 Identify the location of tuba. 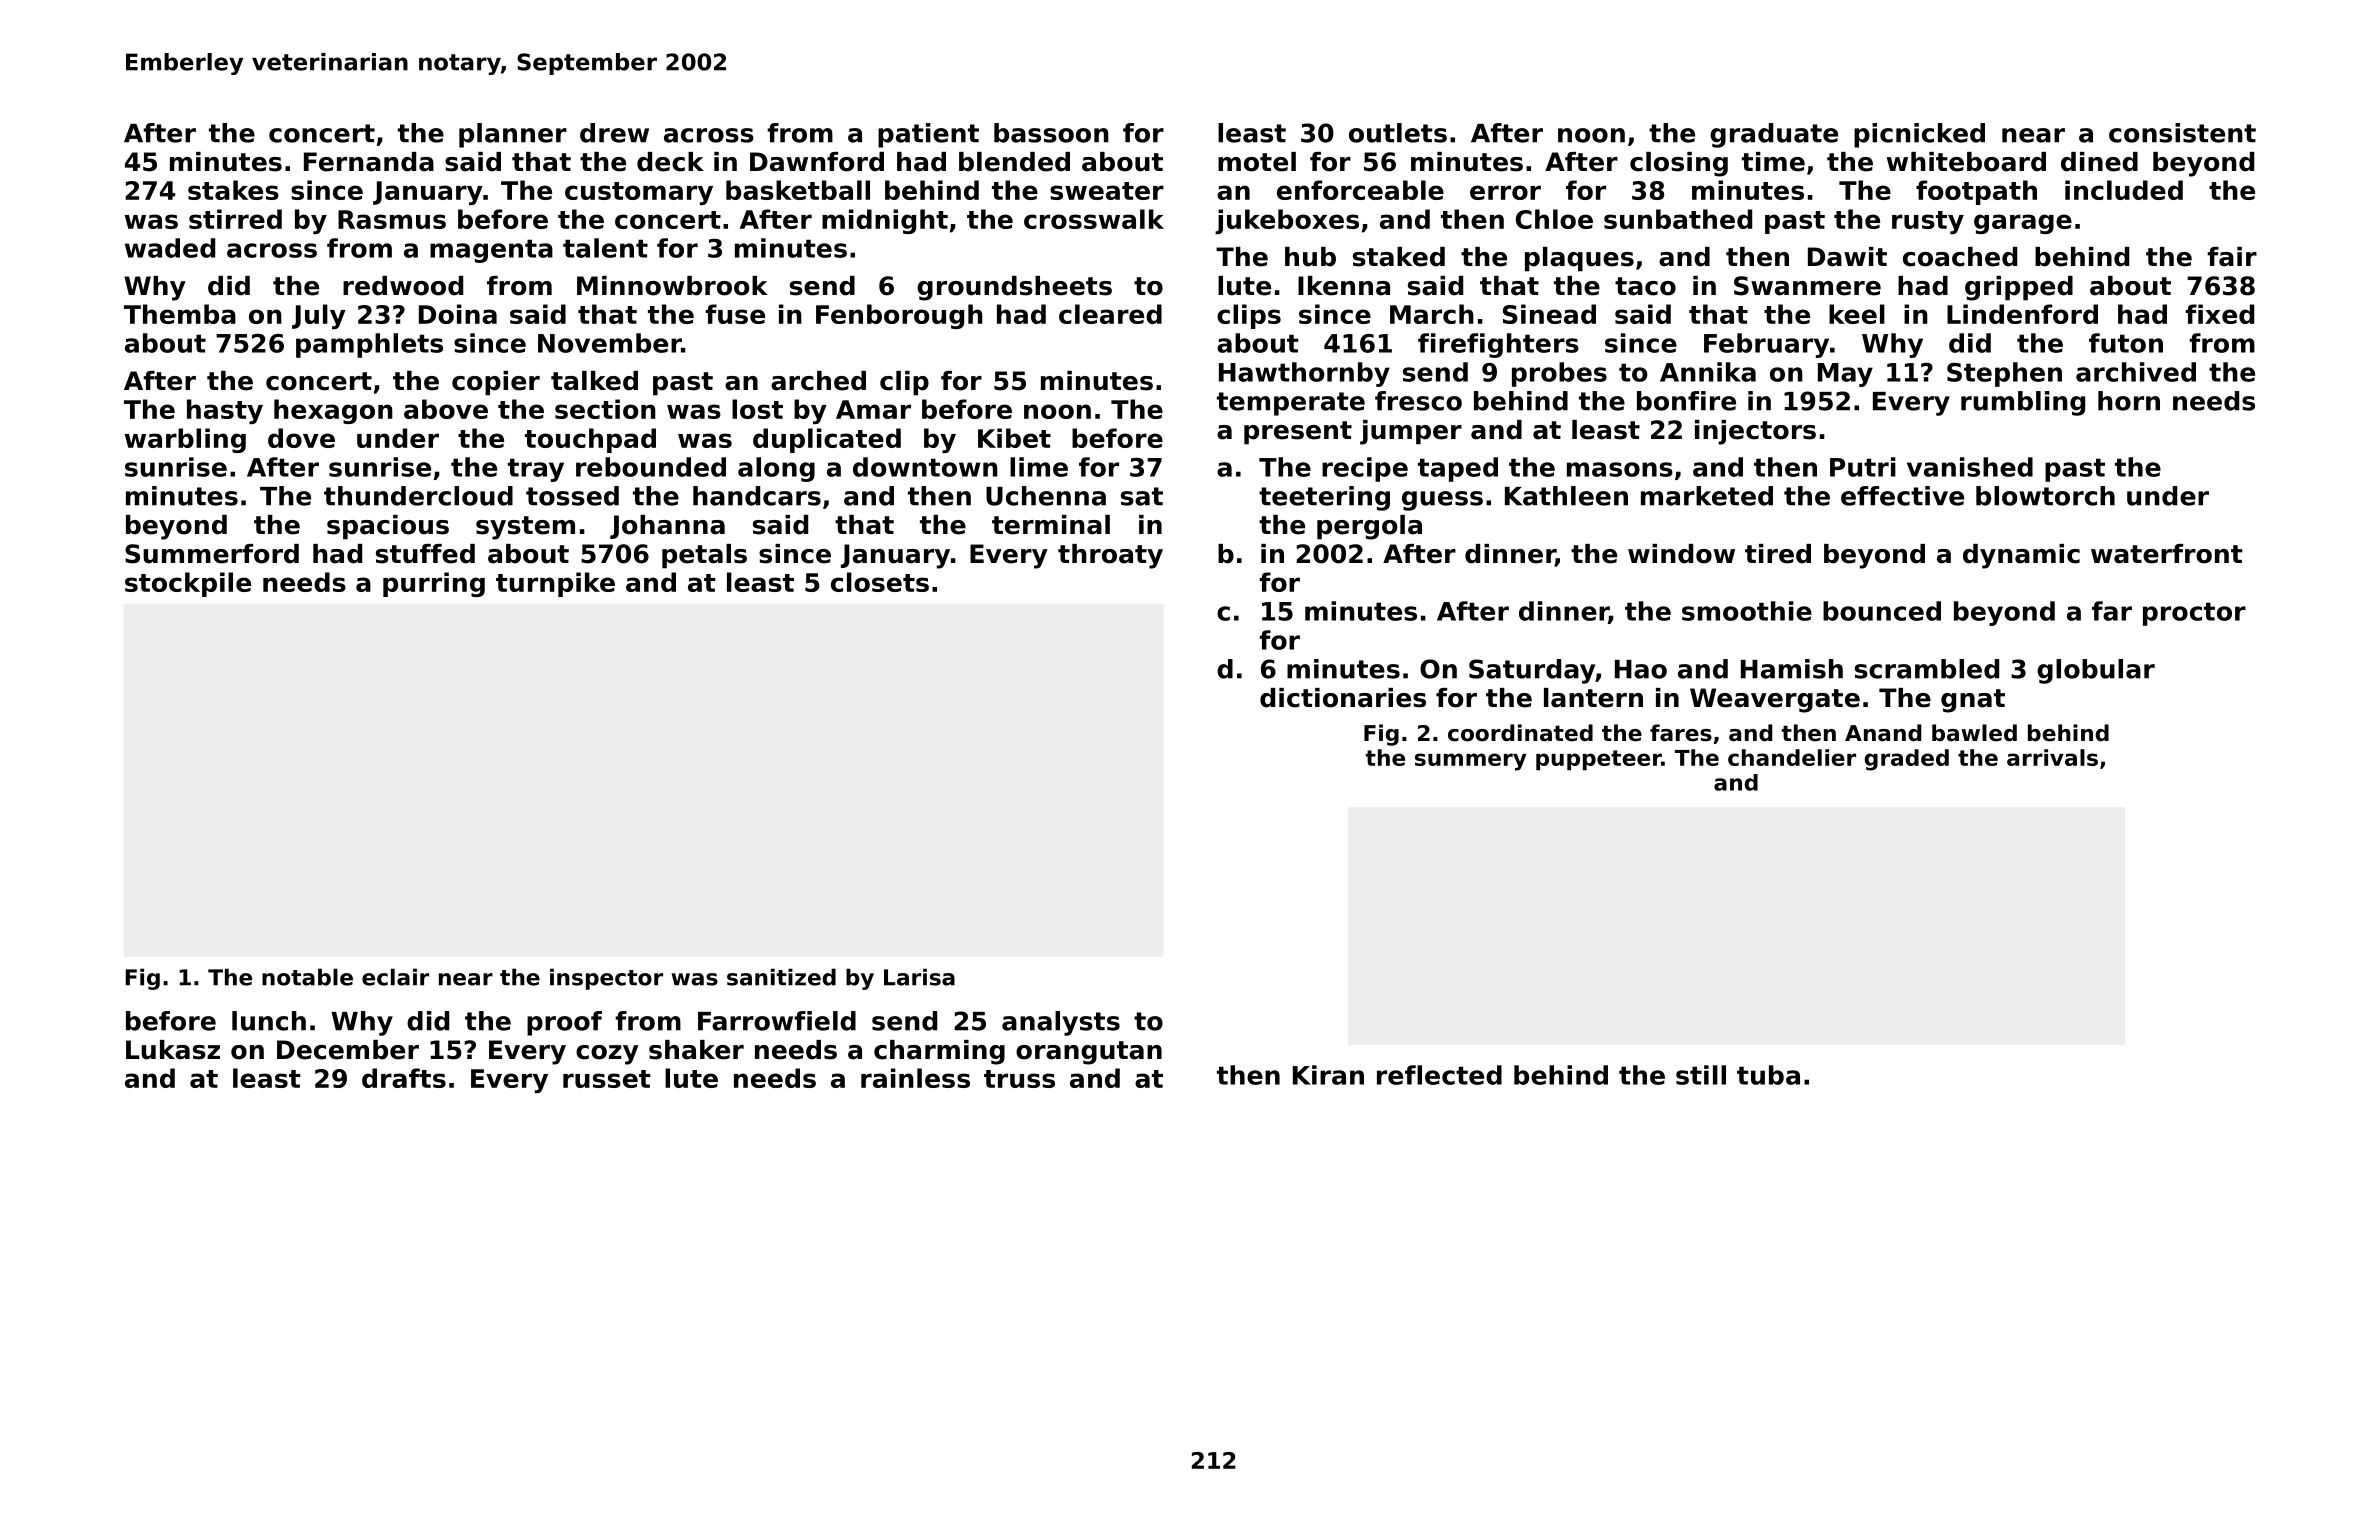
(1768, 1075).
